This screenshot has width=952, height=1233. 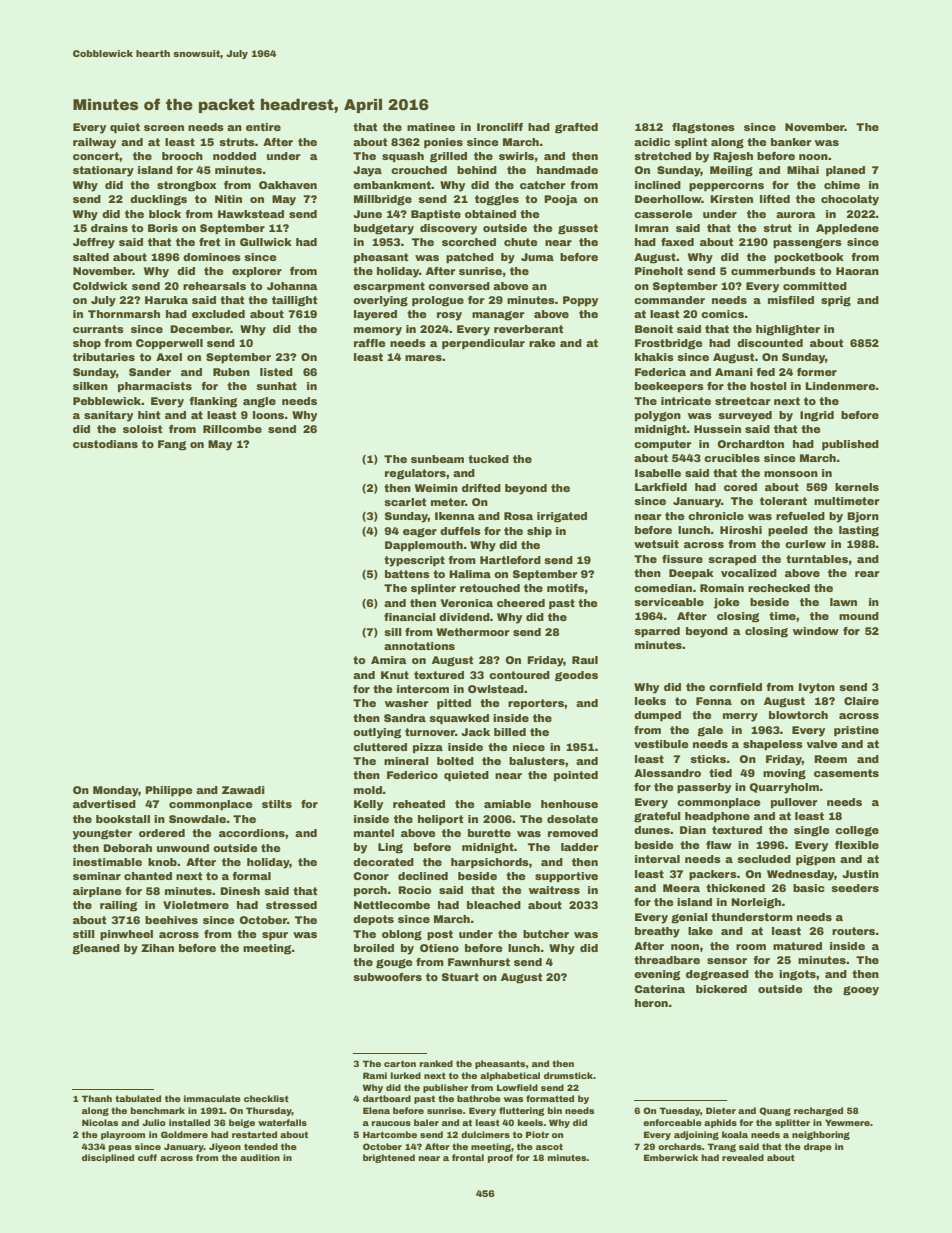 I want to click on passengers, so click(x=807, y=244).
